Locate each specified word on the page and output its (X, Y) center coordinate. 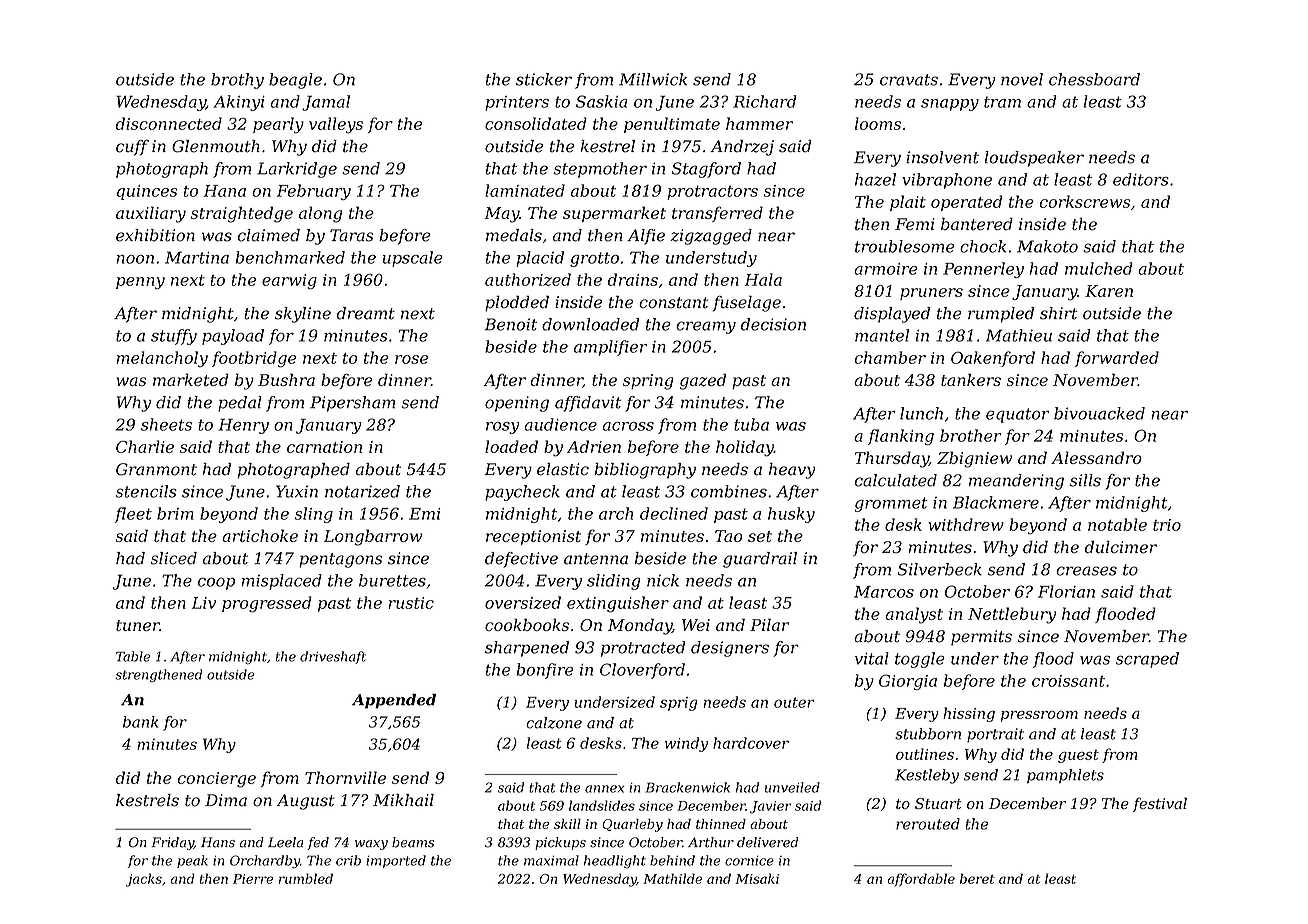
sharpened (527, 649)
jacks (144, 880)
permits (981, 638)
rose (411, 359)
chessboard (1094, 79)
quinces (147, 192)
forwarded (1117, 359)
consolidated (536, 123)
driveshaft (333, 657)
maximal (551, 860)
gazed (703, 381)
